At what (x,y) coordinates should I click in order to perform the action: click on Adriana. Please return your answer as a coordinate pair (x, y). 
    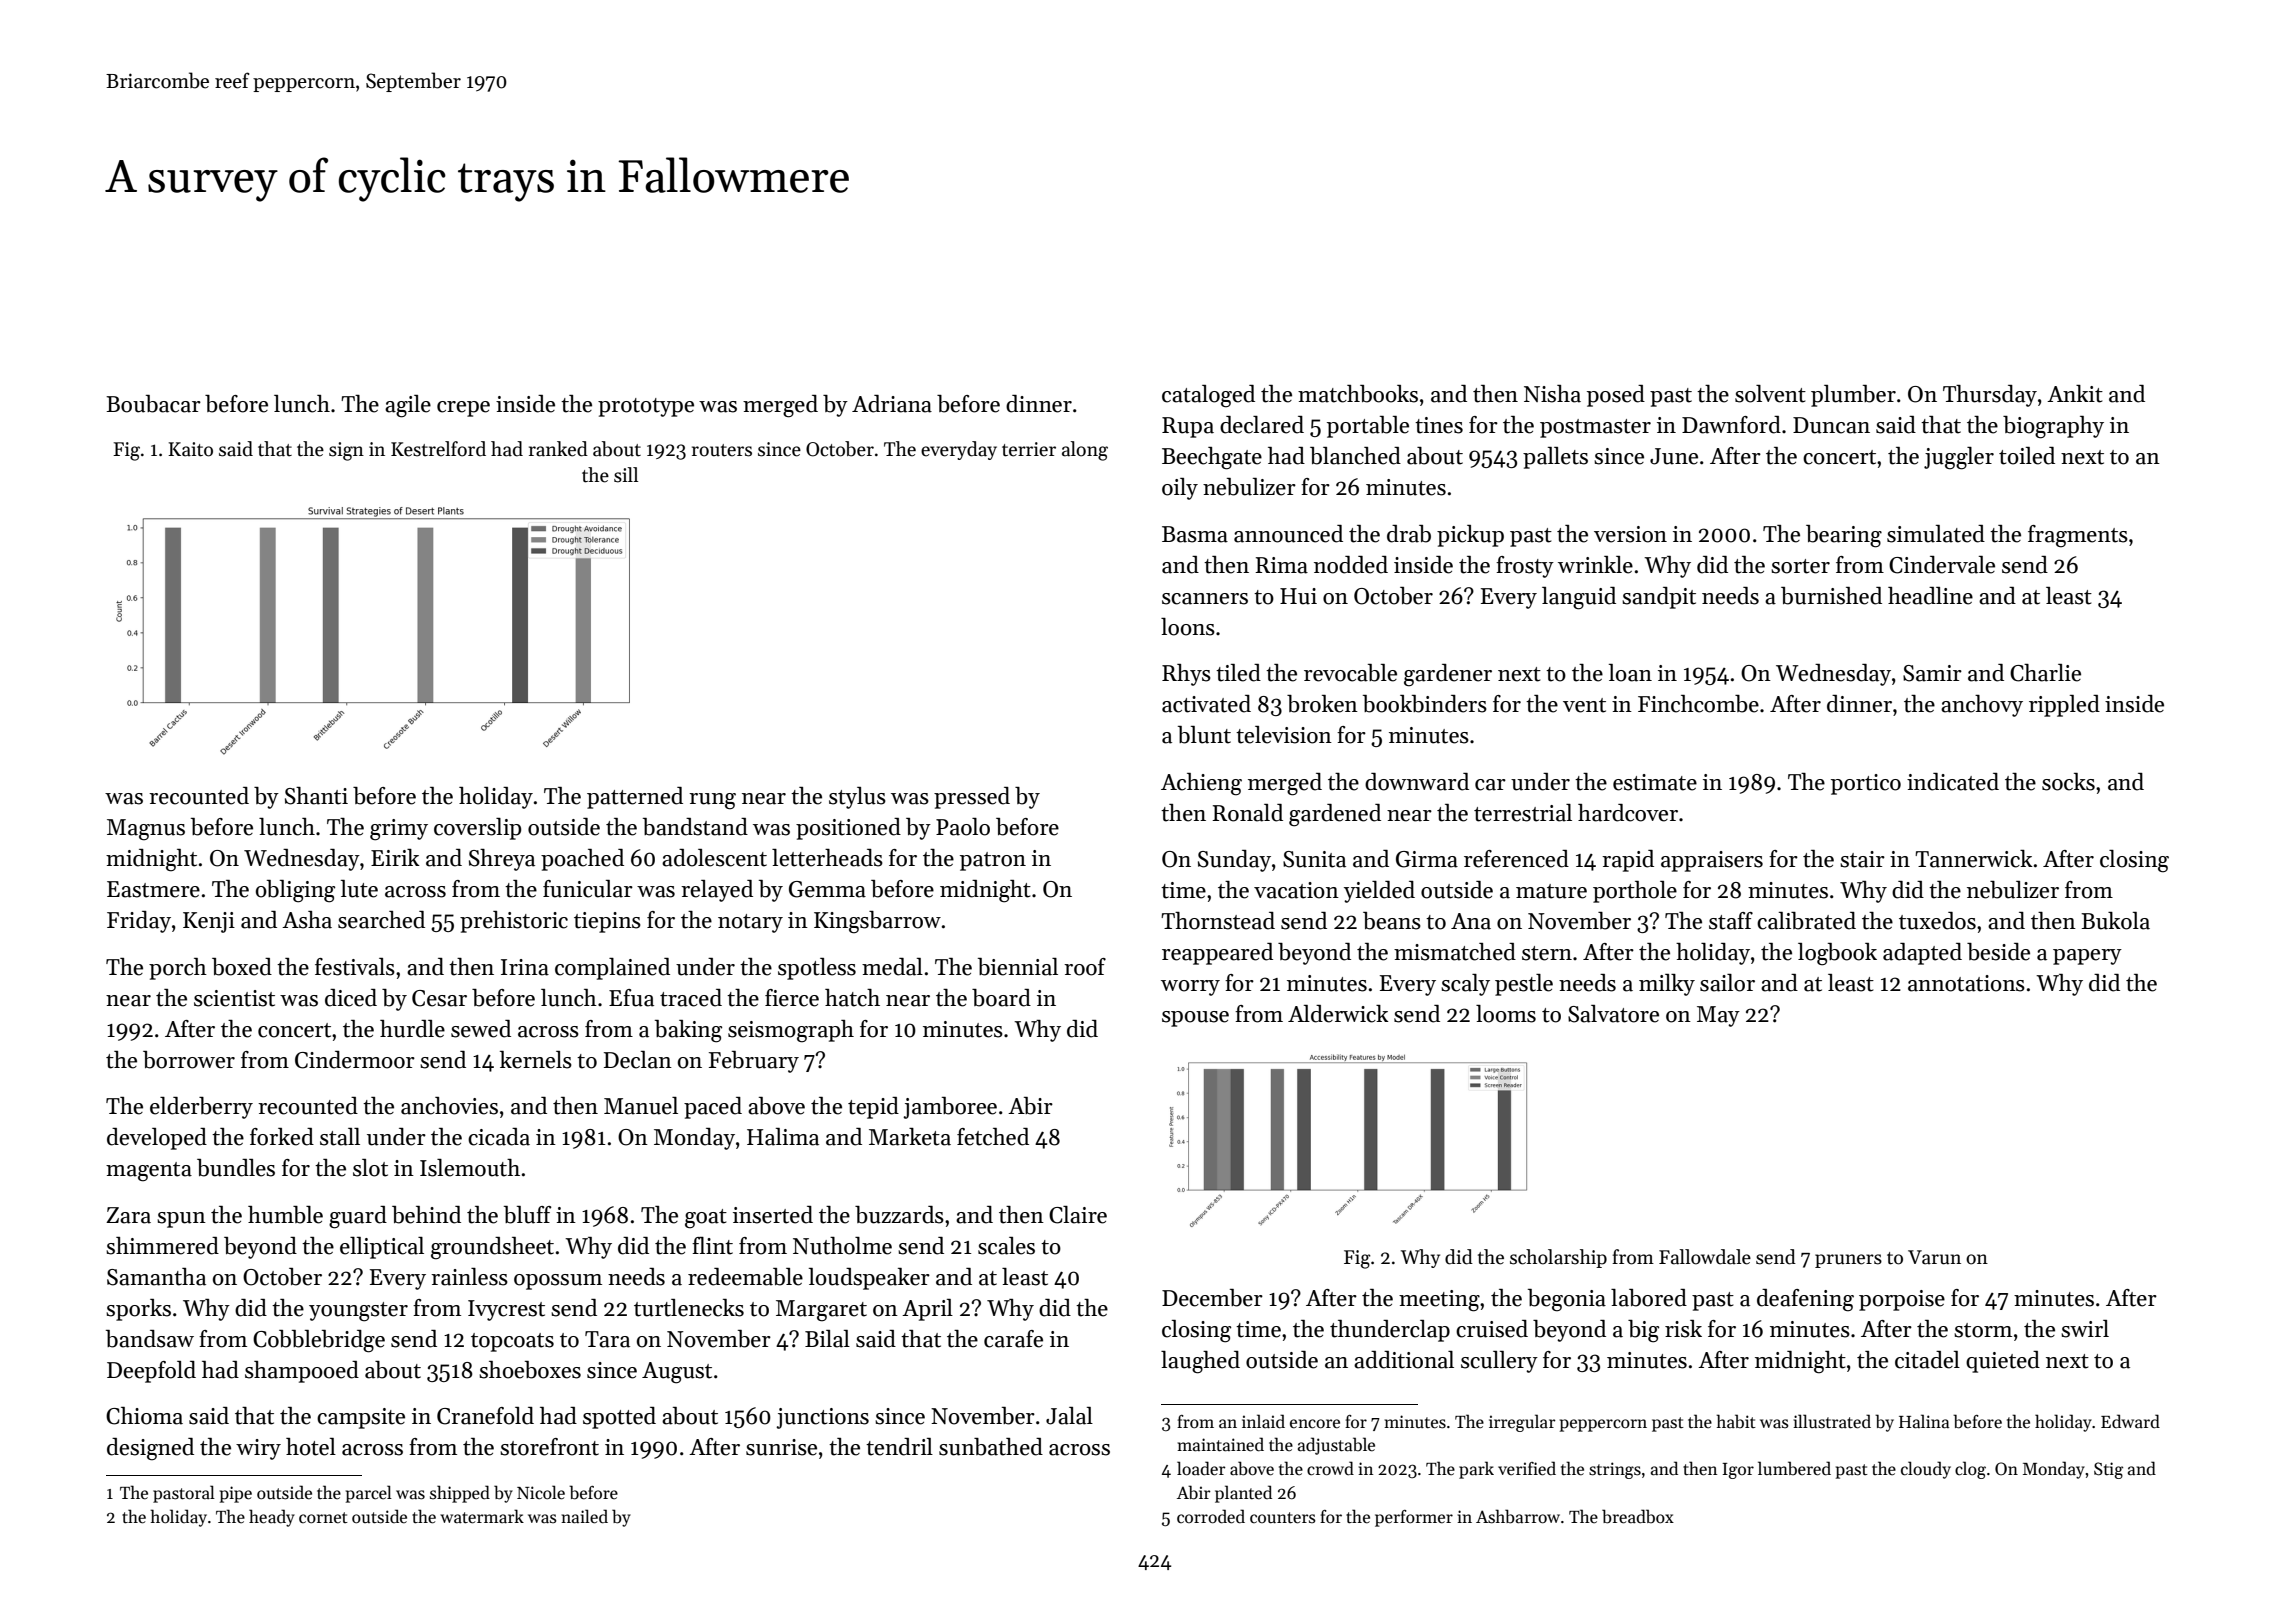
    Looking at the image, I should click on (892, 404).
